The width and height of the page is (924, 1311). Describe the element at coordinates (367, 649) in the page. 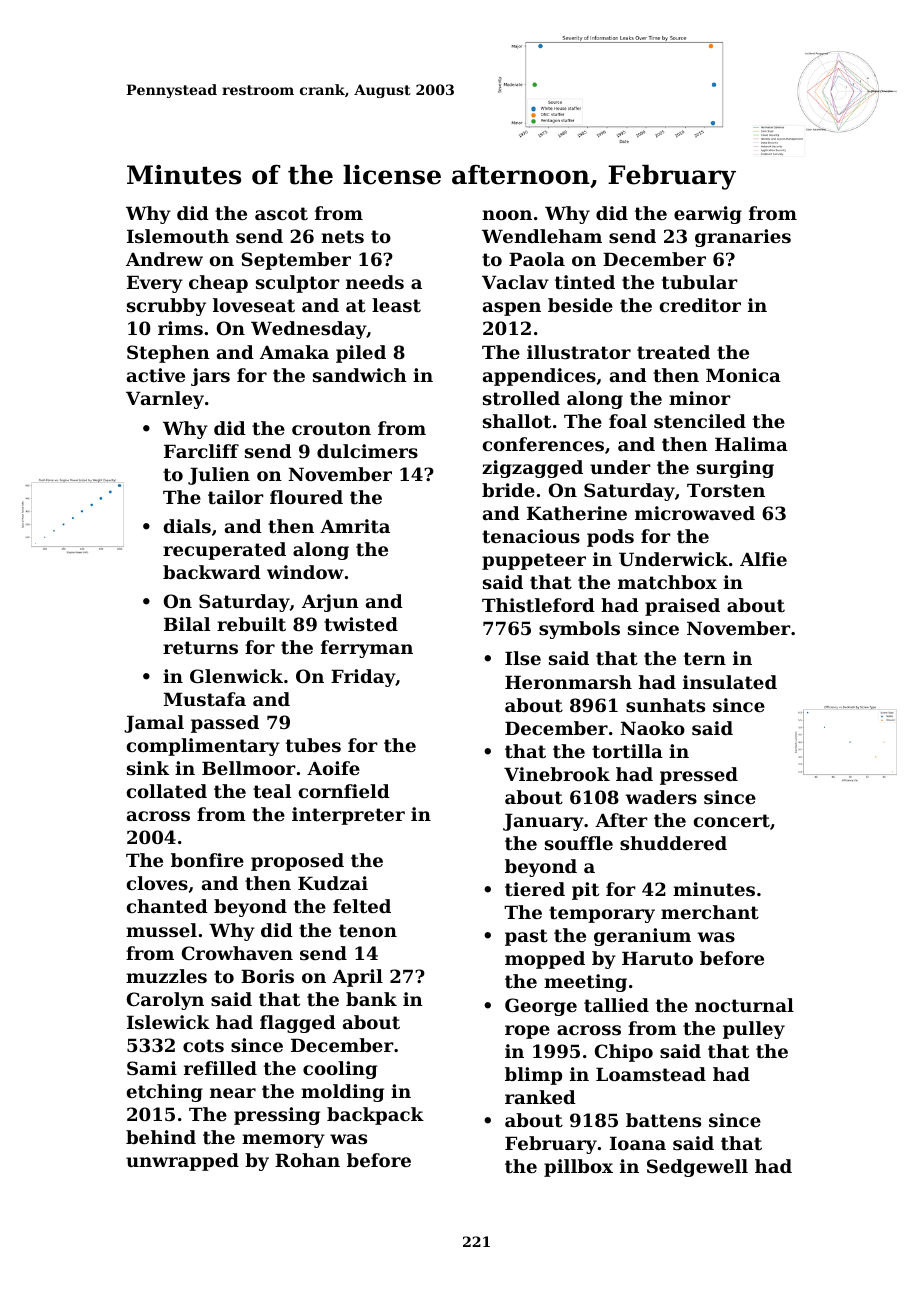

I see `ferryman` at that location.
